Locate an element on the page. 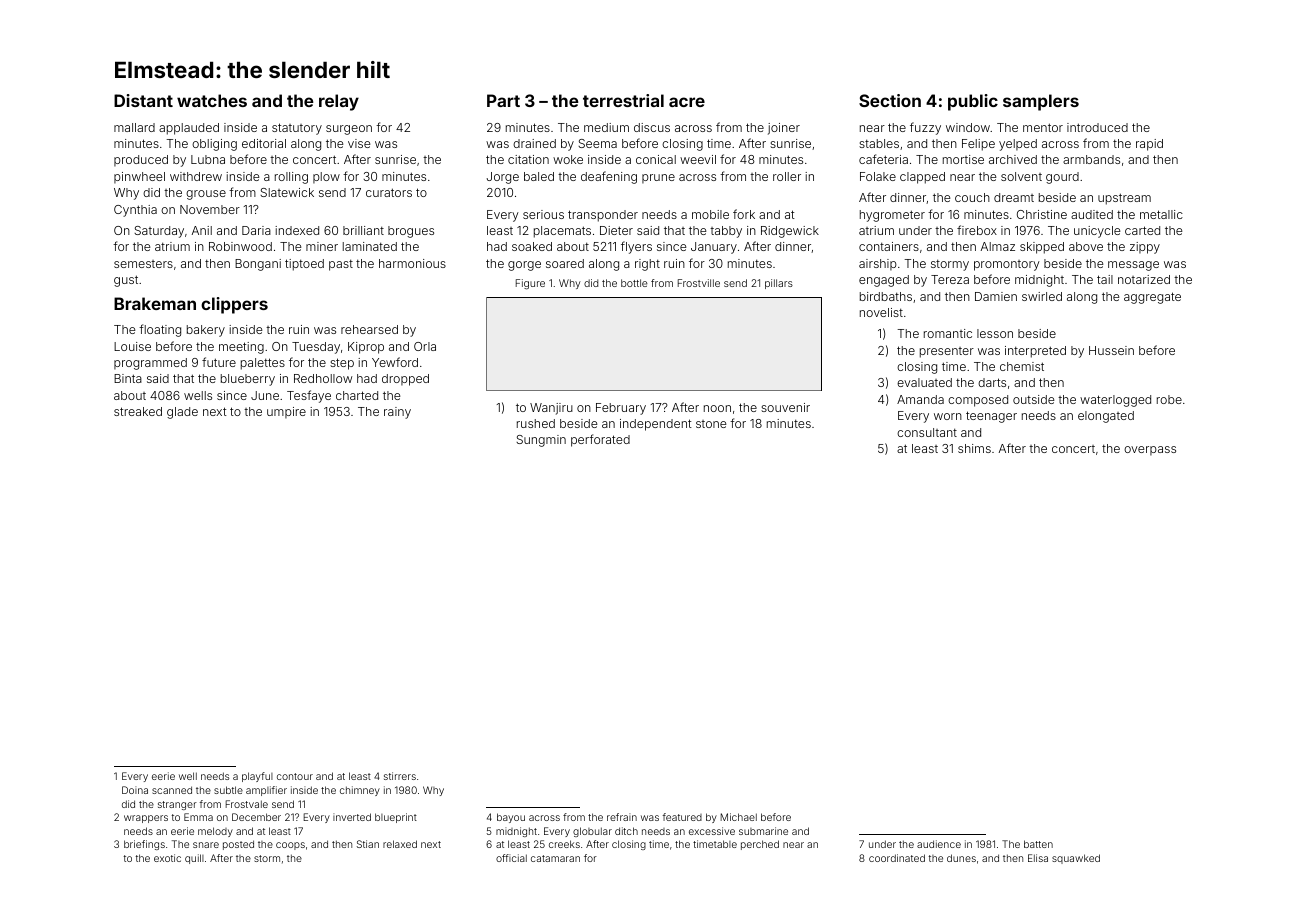 The image size is (1308, 924). quill is located at coordinates (194, 859).
